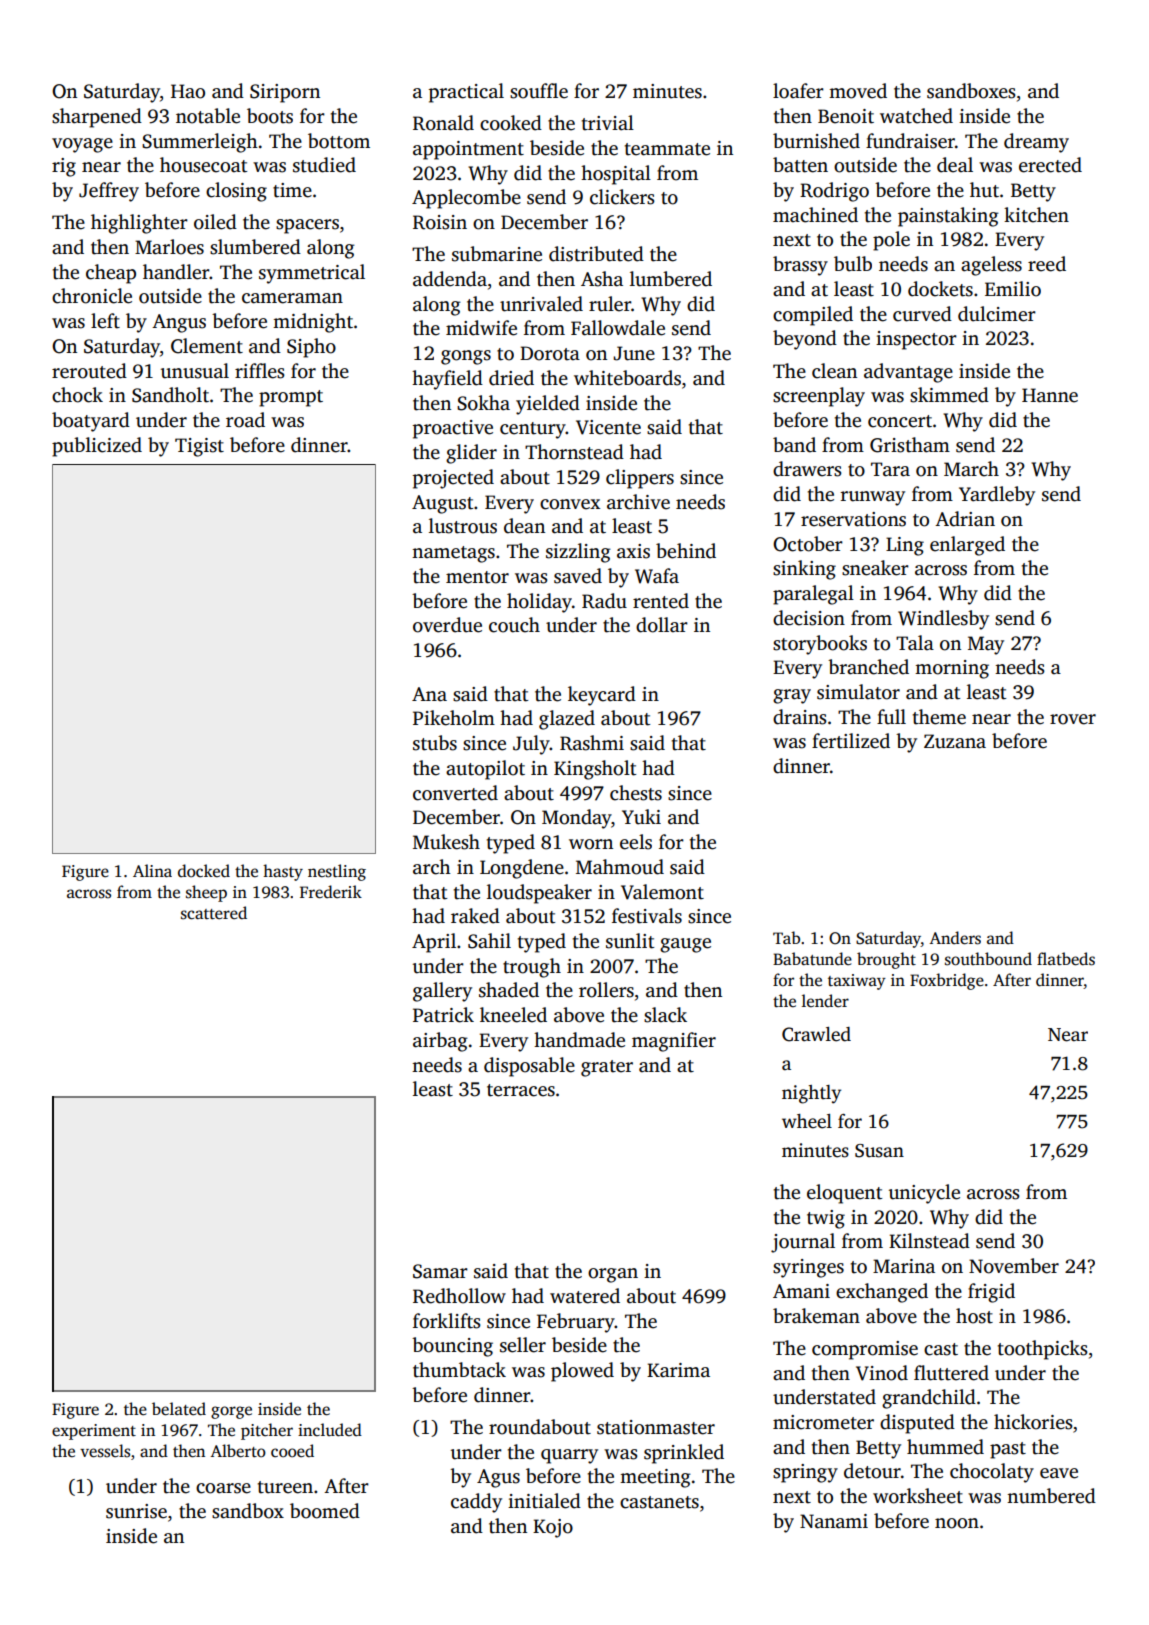 The image size is (1149, 1625). Describe the element at coordinates (179, 1409) in the screenshot. I see `belated` at that location.
